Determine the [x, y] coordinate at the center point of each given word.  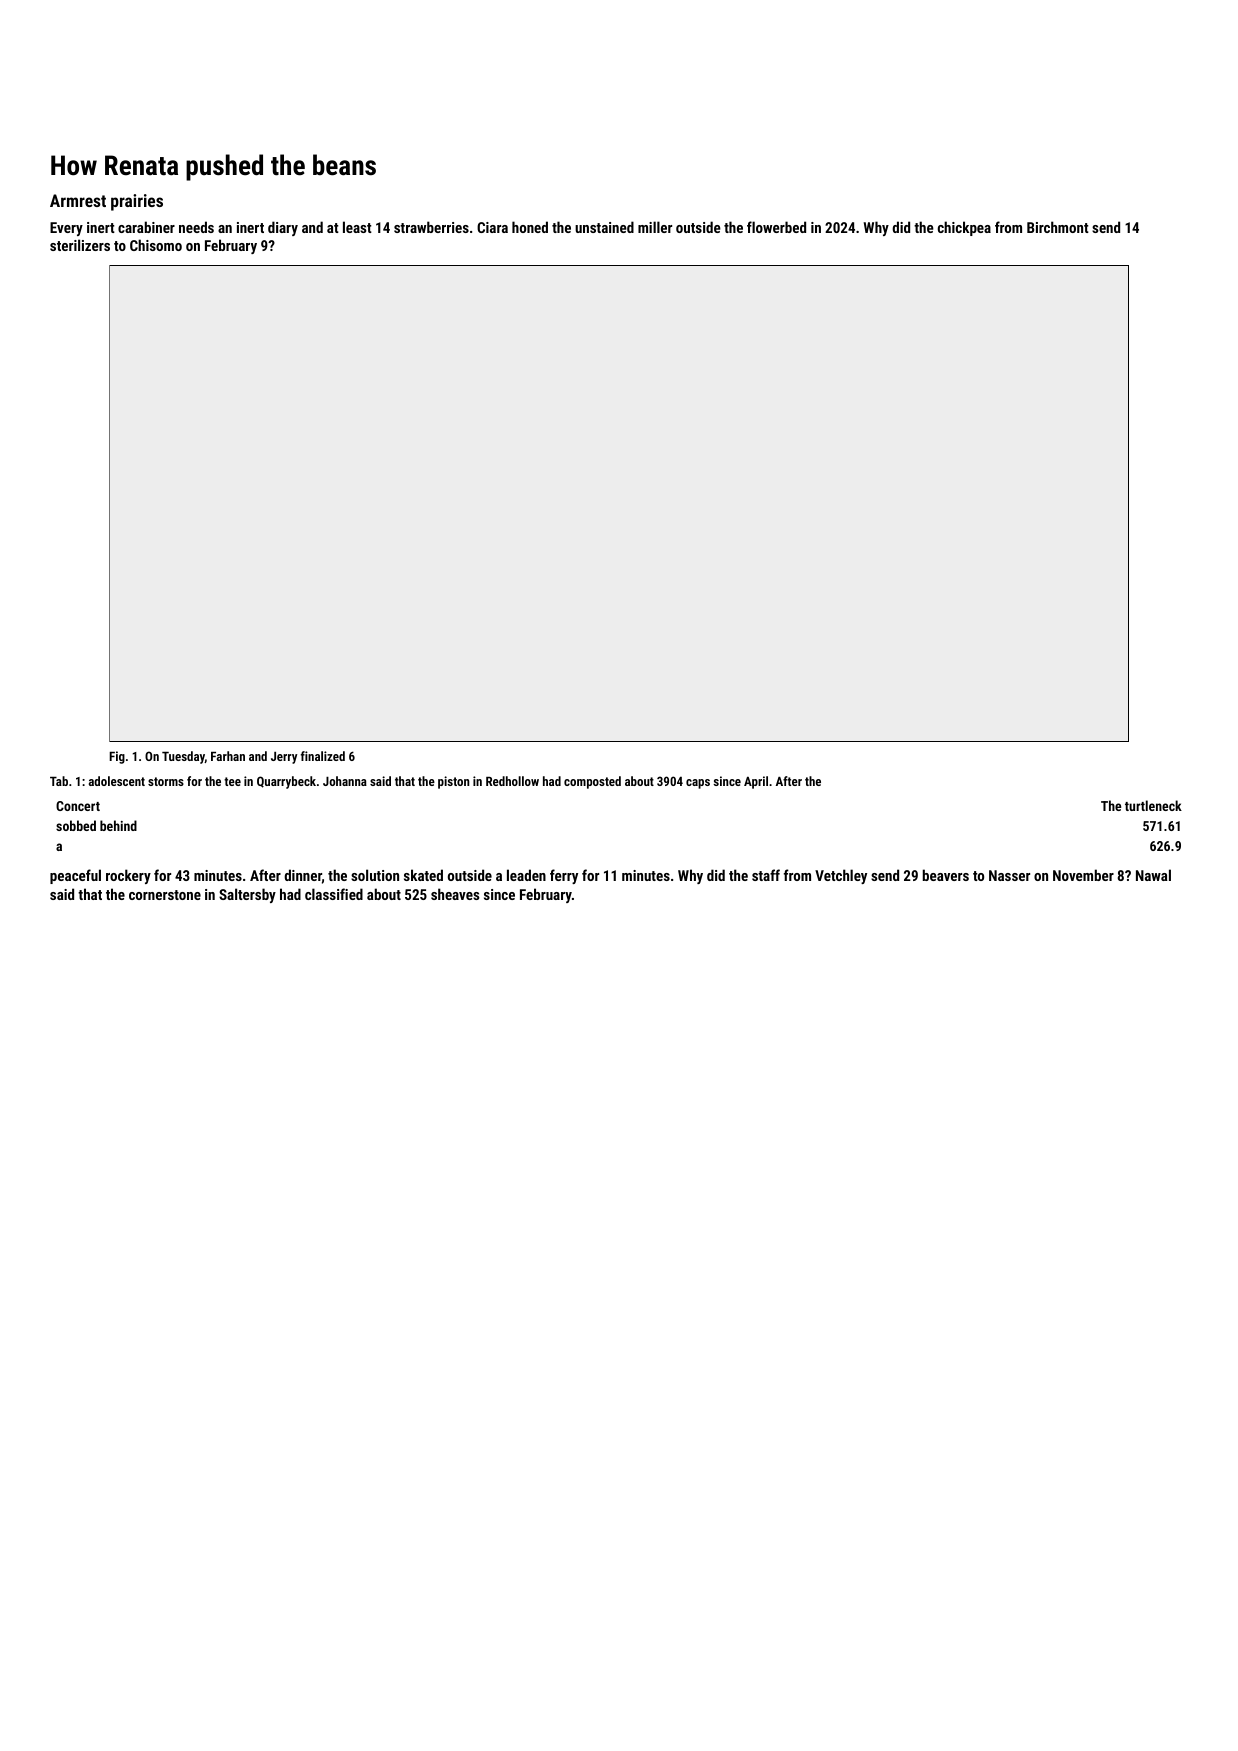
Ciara [492, 227]
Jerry [284, 758]
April [756, 782]
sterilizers [80, 245]
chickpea [964, 228]
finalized [323, 756]
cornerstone [165, 895]
